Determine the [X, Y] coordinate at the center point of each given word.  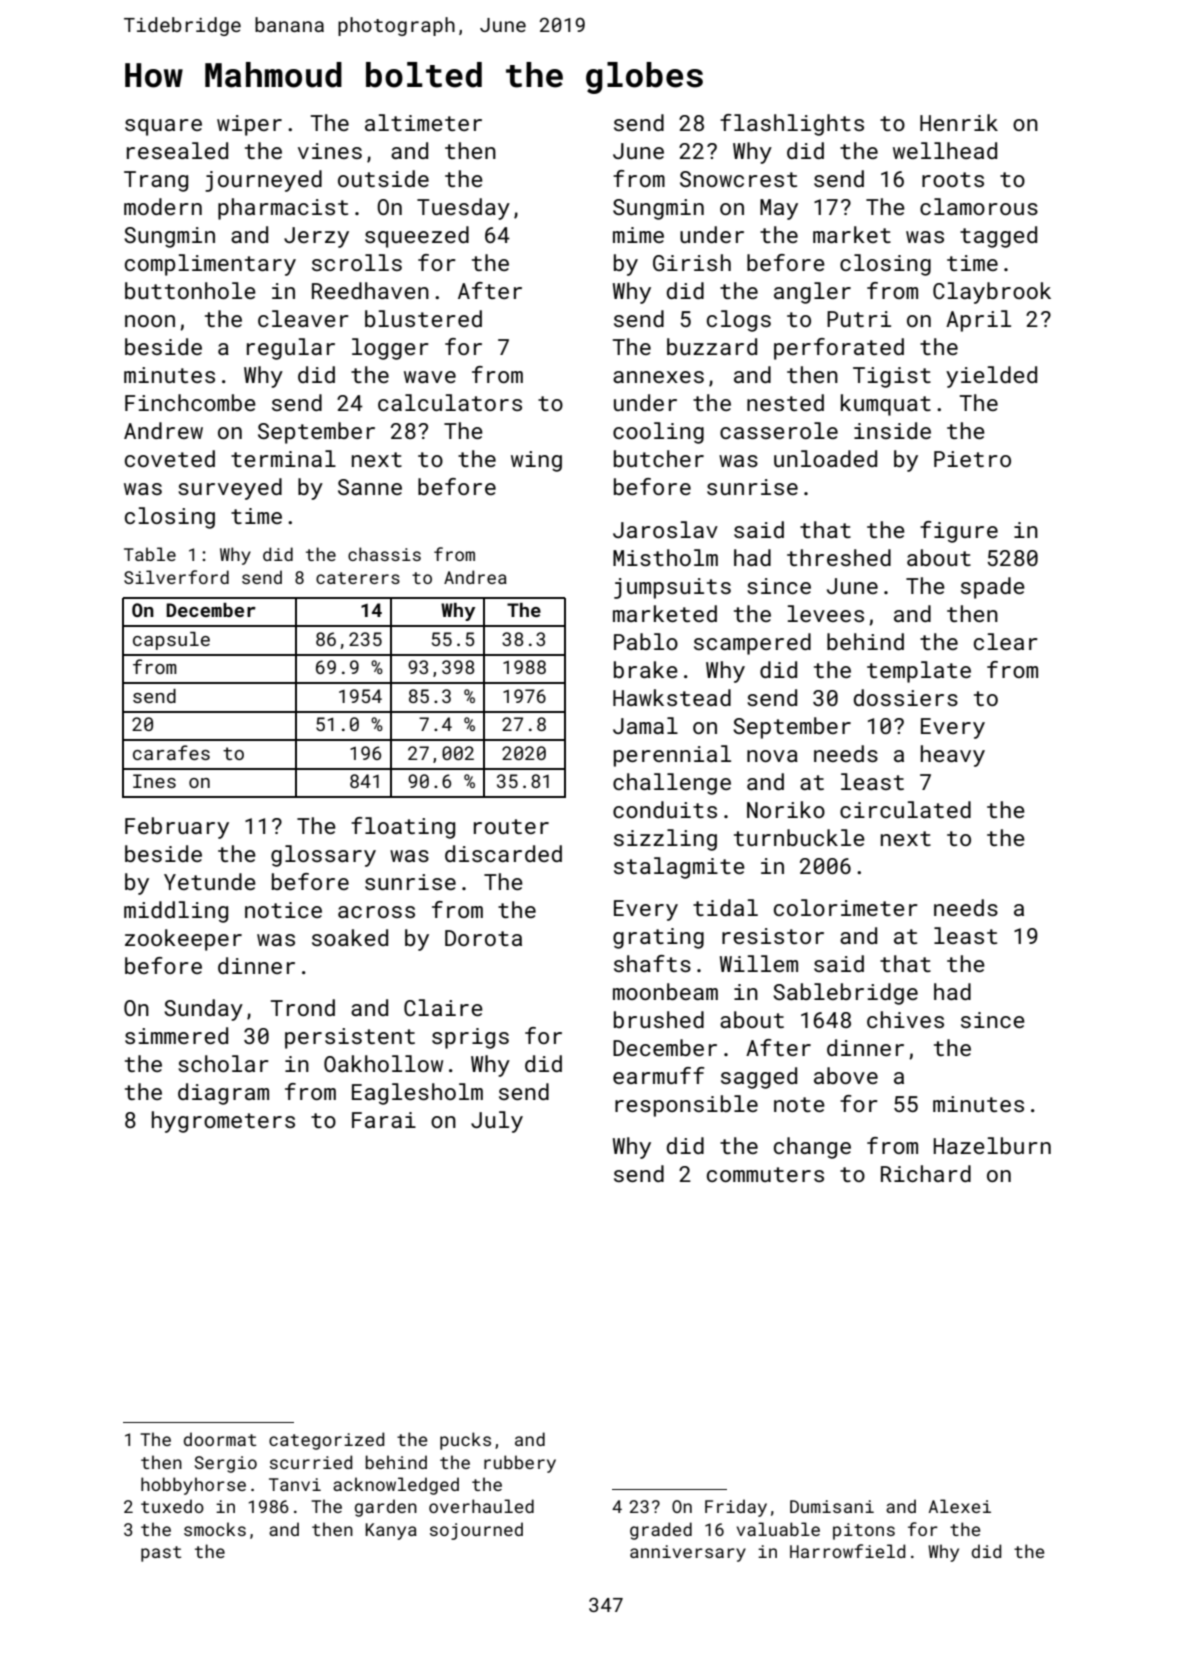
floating [403, 828]
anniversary [688, 1553]
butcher [659, 458]
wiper [249, 125]
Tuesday [463, 209]
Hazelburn [992, 1145]
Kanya [391, 1531]
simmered [176, 1035]
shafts [652, 963]
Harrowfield [847, 1551]
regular [291, 349]
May [779, 209]
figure [959, 532]
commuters [765, 1174]
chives [905, 1019]
